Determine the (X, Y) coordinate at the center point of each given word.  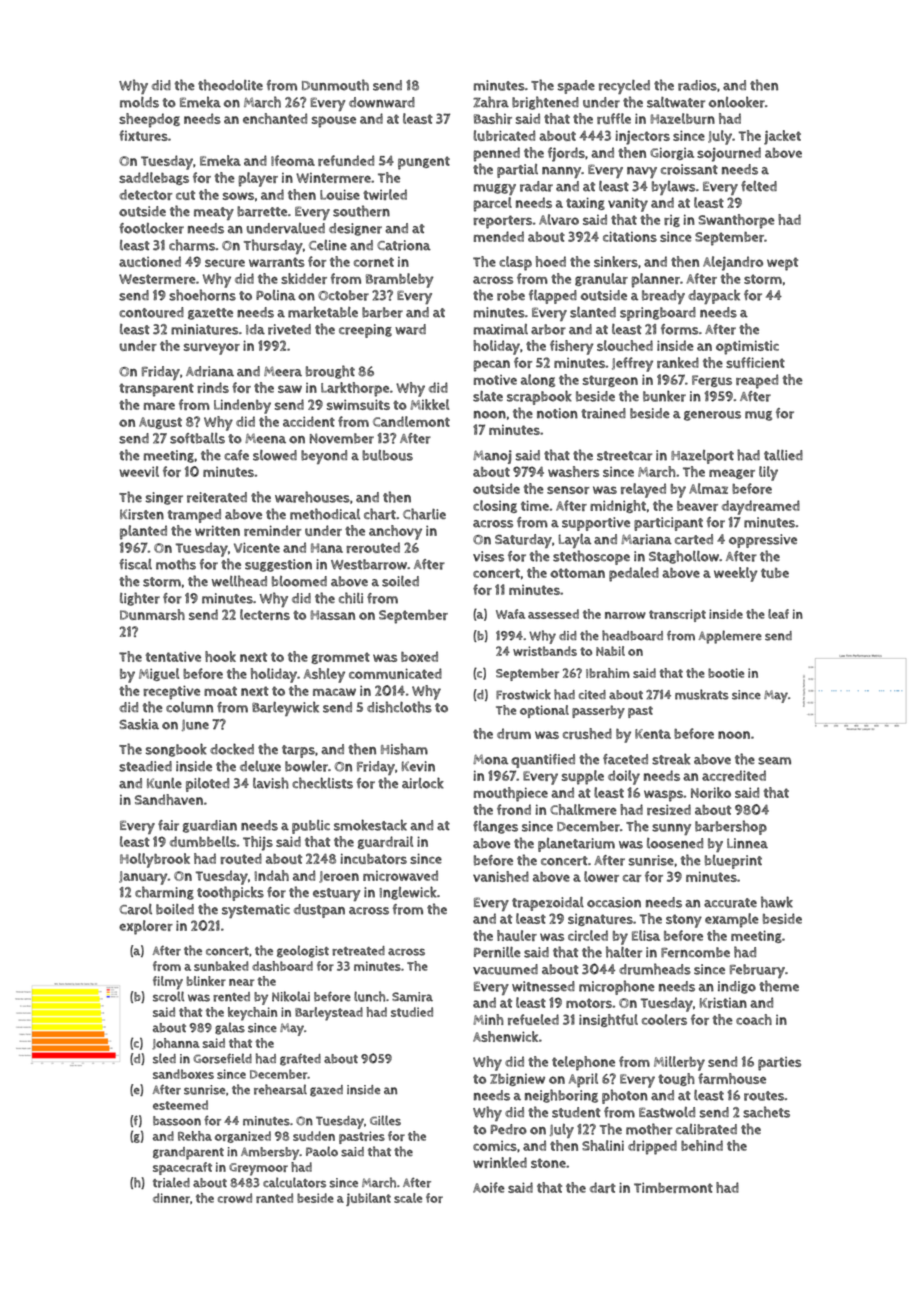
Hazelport (702, 457)
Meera (283, 371)
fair (168, 825)
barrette (262, 211)
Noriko (711, 792)
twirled (385, 194)
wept (782, 264)
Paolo (322, 1151)
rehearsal (280, 1089)
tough (676, 1079)
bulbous (387, 455)
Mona (490, 759)
